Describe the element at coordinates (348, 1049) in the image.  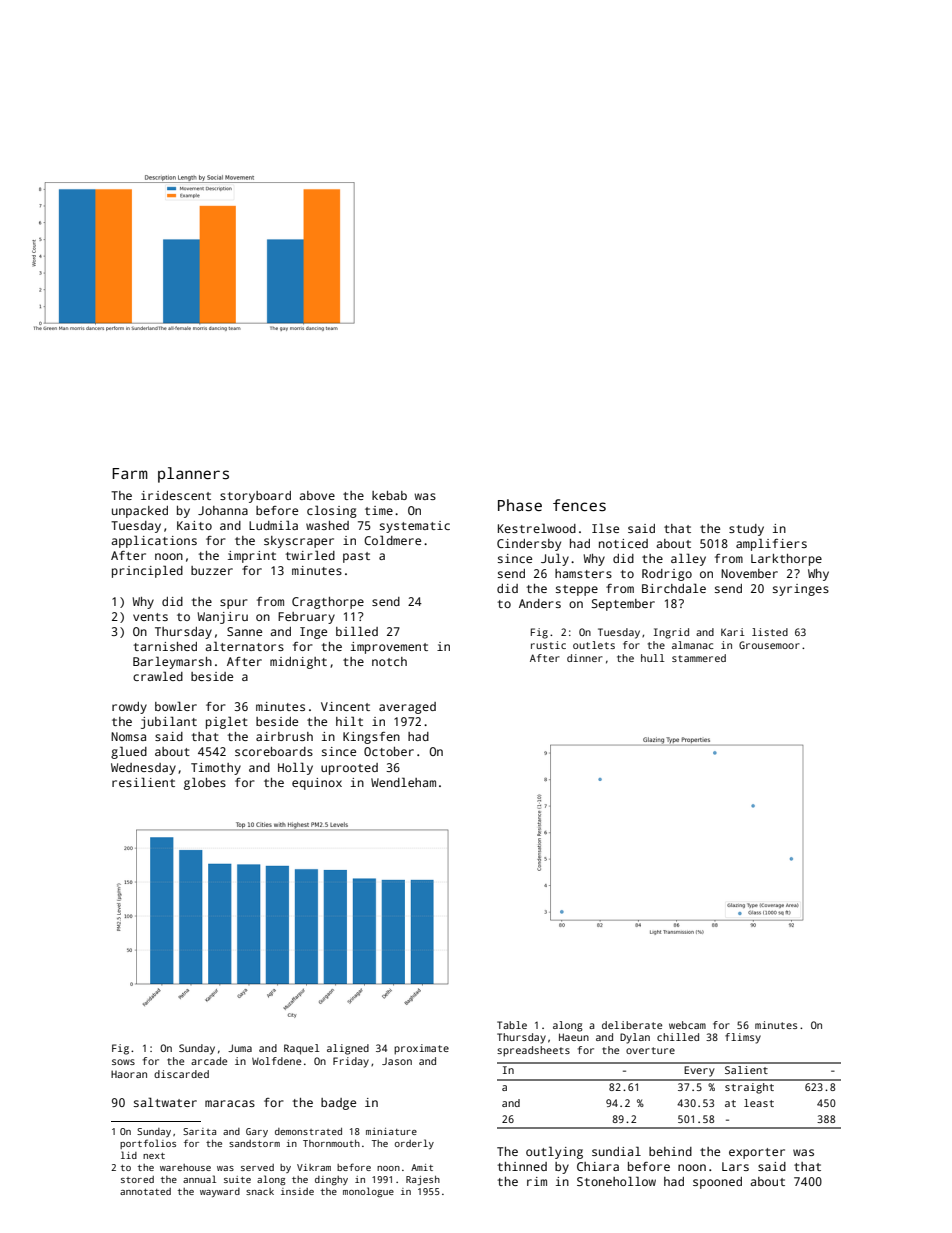
I see `aligned` at that location.
